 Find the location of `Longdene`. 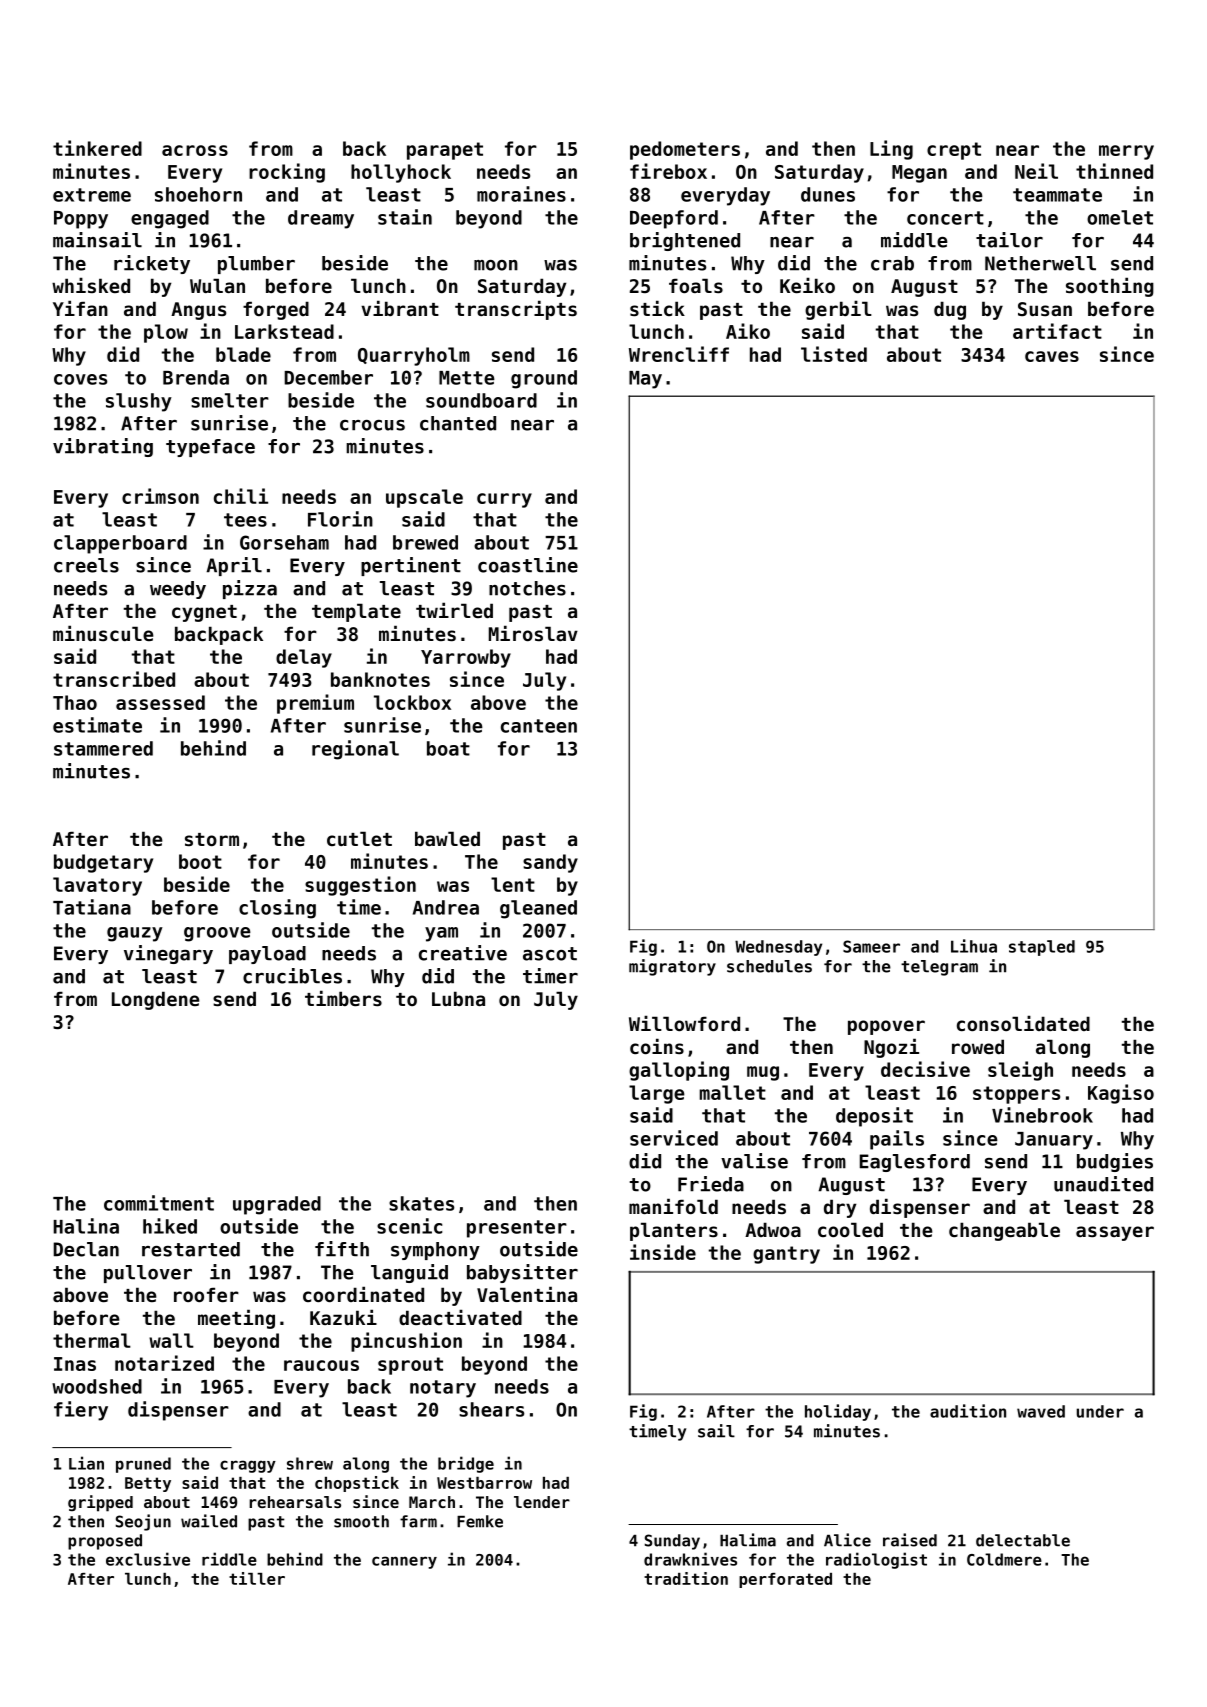

Longdene is located at coordinates (156, 1000).
